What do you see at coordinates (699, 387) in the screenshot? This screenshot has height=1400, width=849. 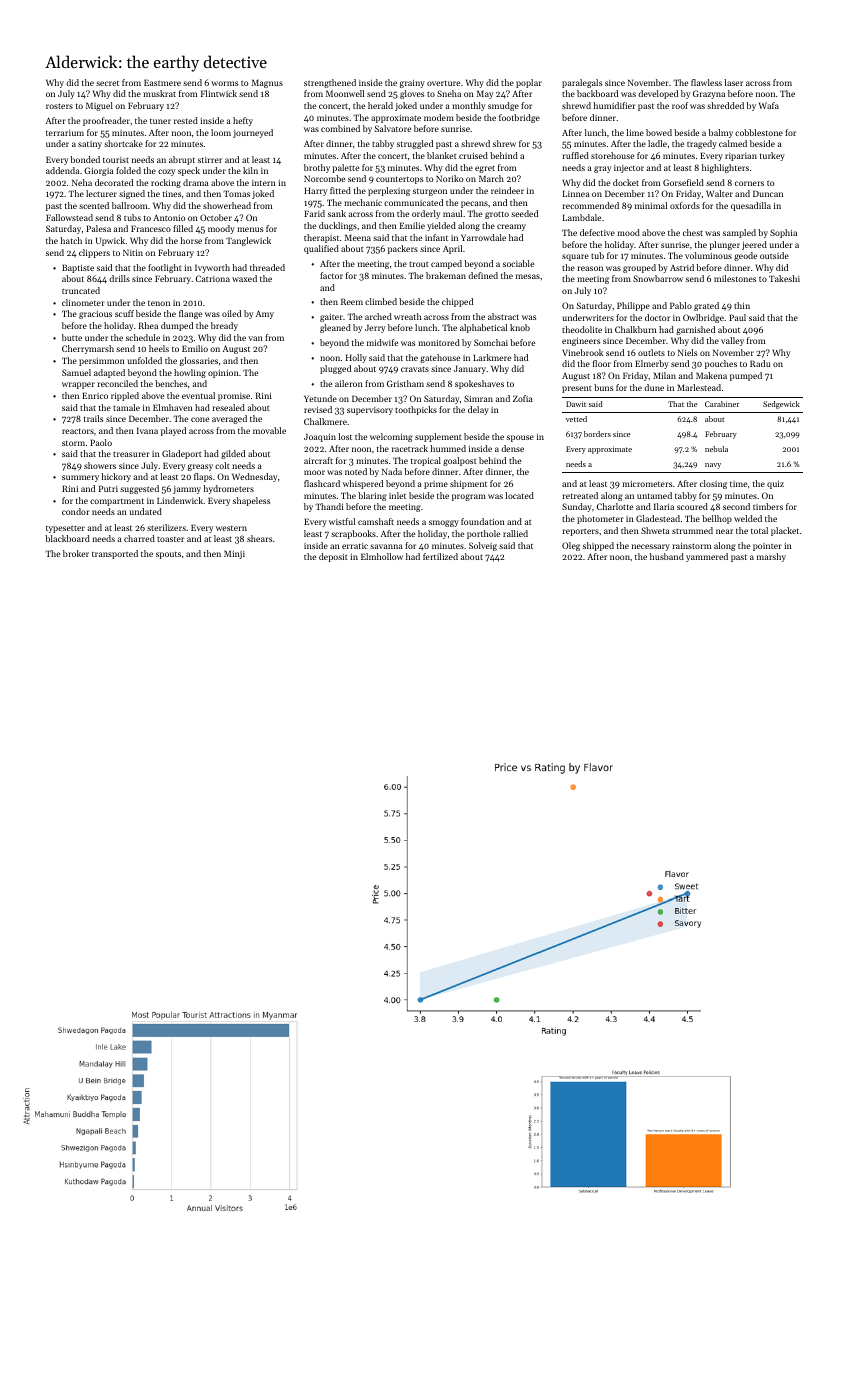 I see `Marlestead` at bounding box center [699, 387].
